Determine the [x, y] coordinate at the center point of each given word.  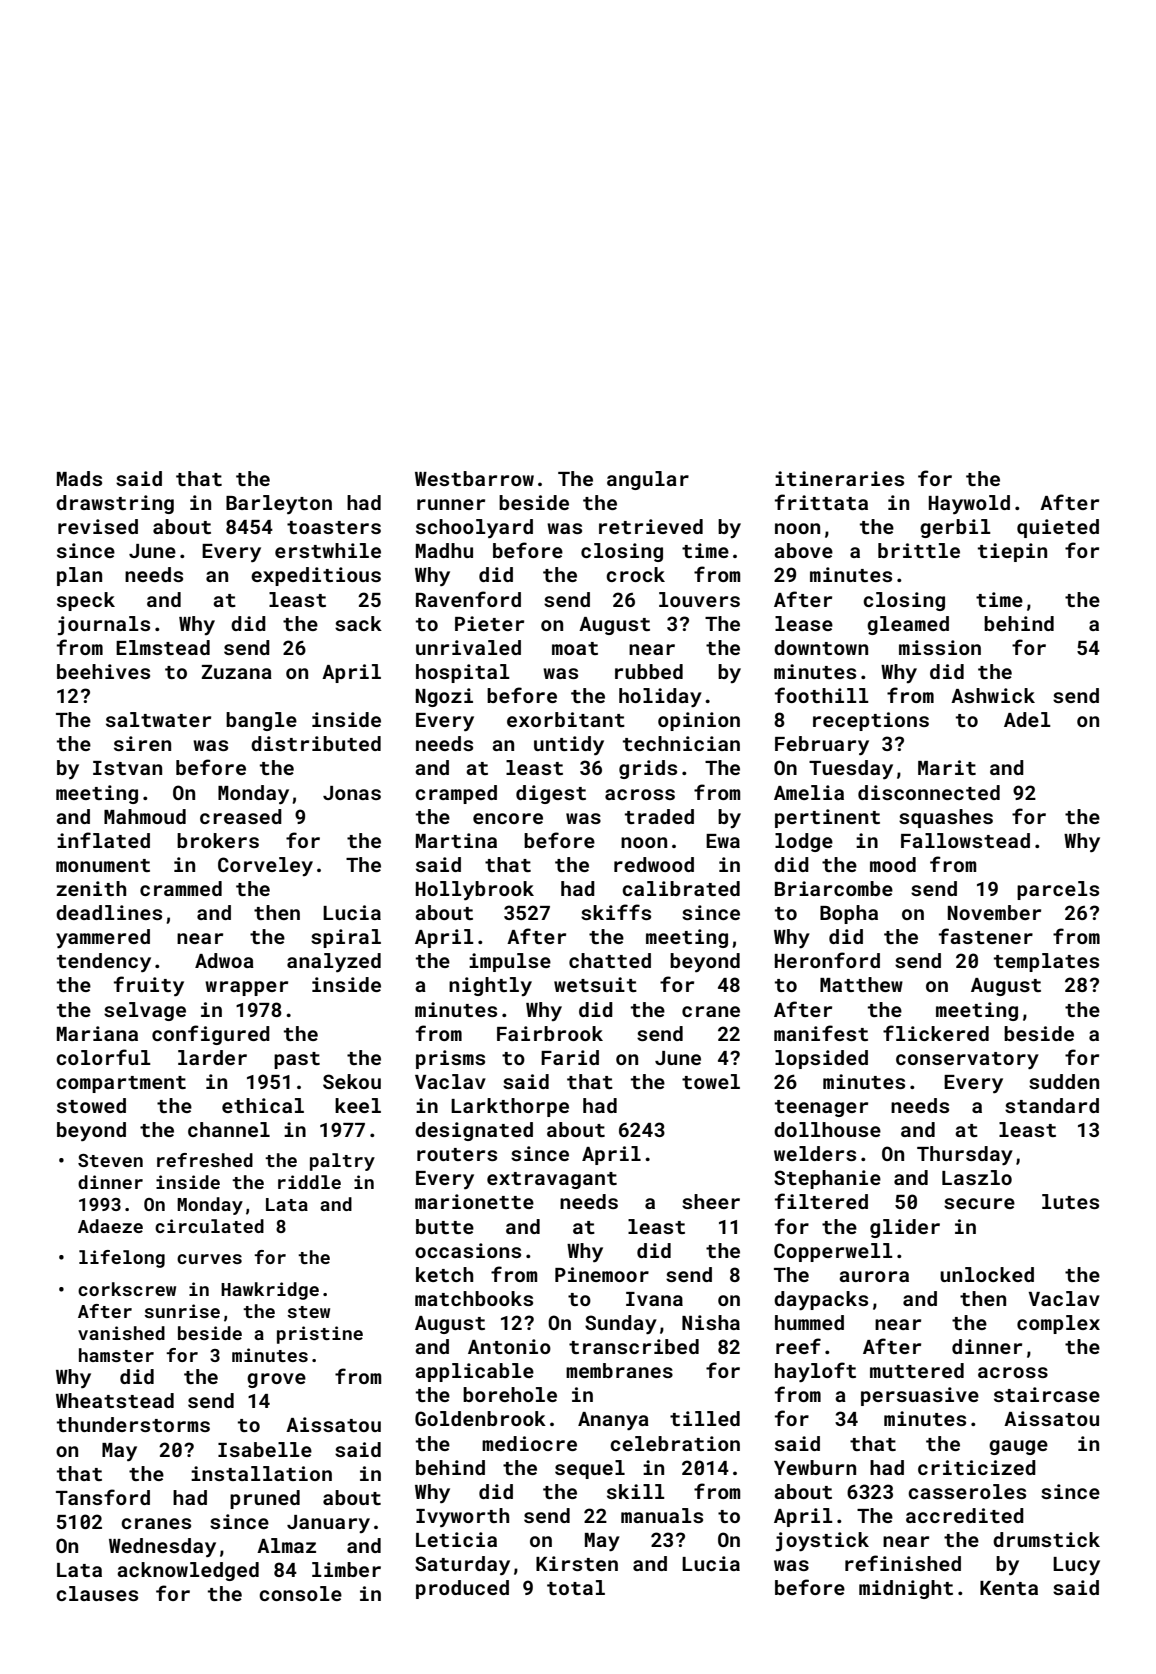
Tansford [103, 1497]
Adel [1027, 719]
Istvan [127, 768]
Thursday [965, 1156]
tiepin [1012, 552]
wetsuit [595, 984]
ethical [263, 1105]
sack [358, 623]
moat [575, 648]
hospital [463, 673]
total [576, 1587]
